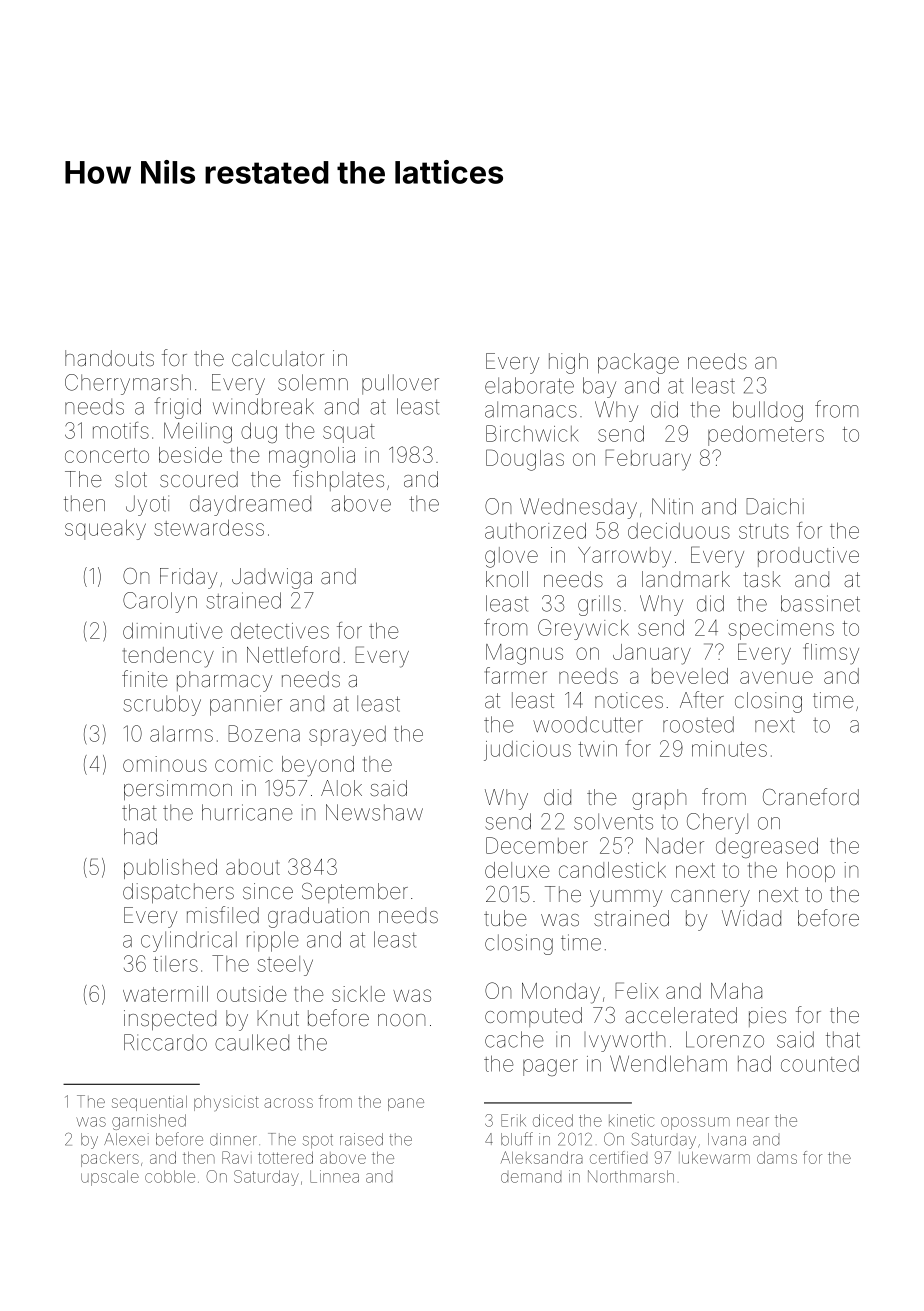 The height and width of the screenshot is (1311, 924). Describe the element at coordinates (178, 893) in the screenshot. I see `dispatchers` at that location.
